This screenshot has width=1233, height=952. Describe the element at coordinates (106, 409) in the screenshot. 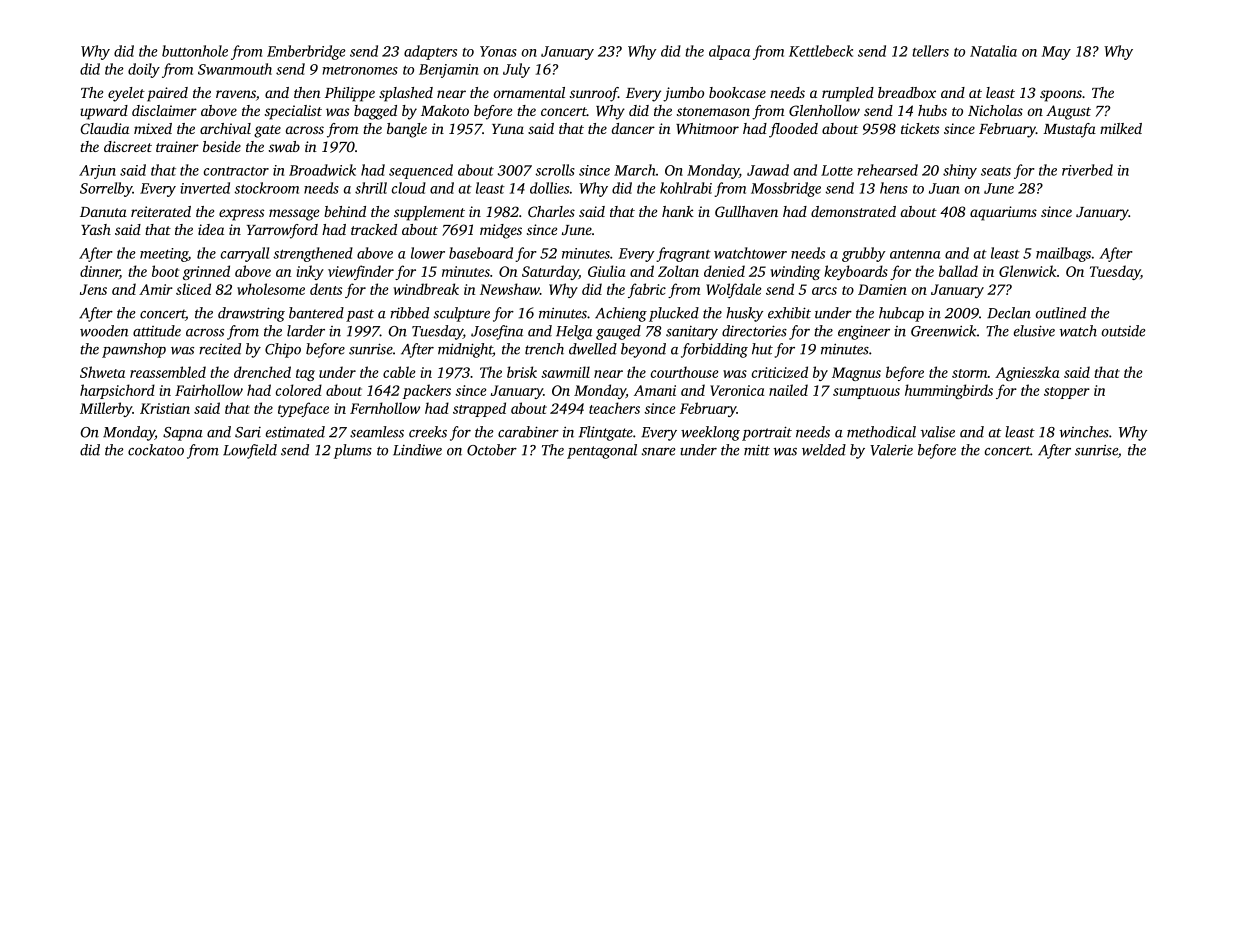

I see `Millerby` at that location.
